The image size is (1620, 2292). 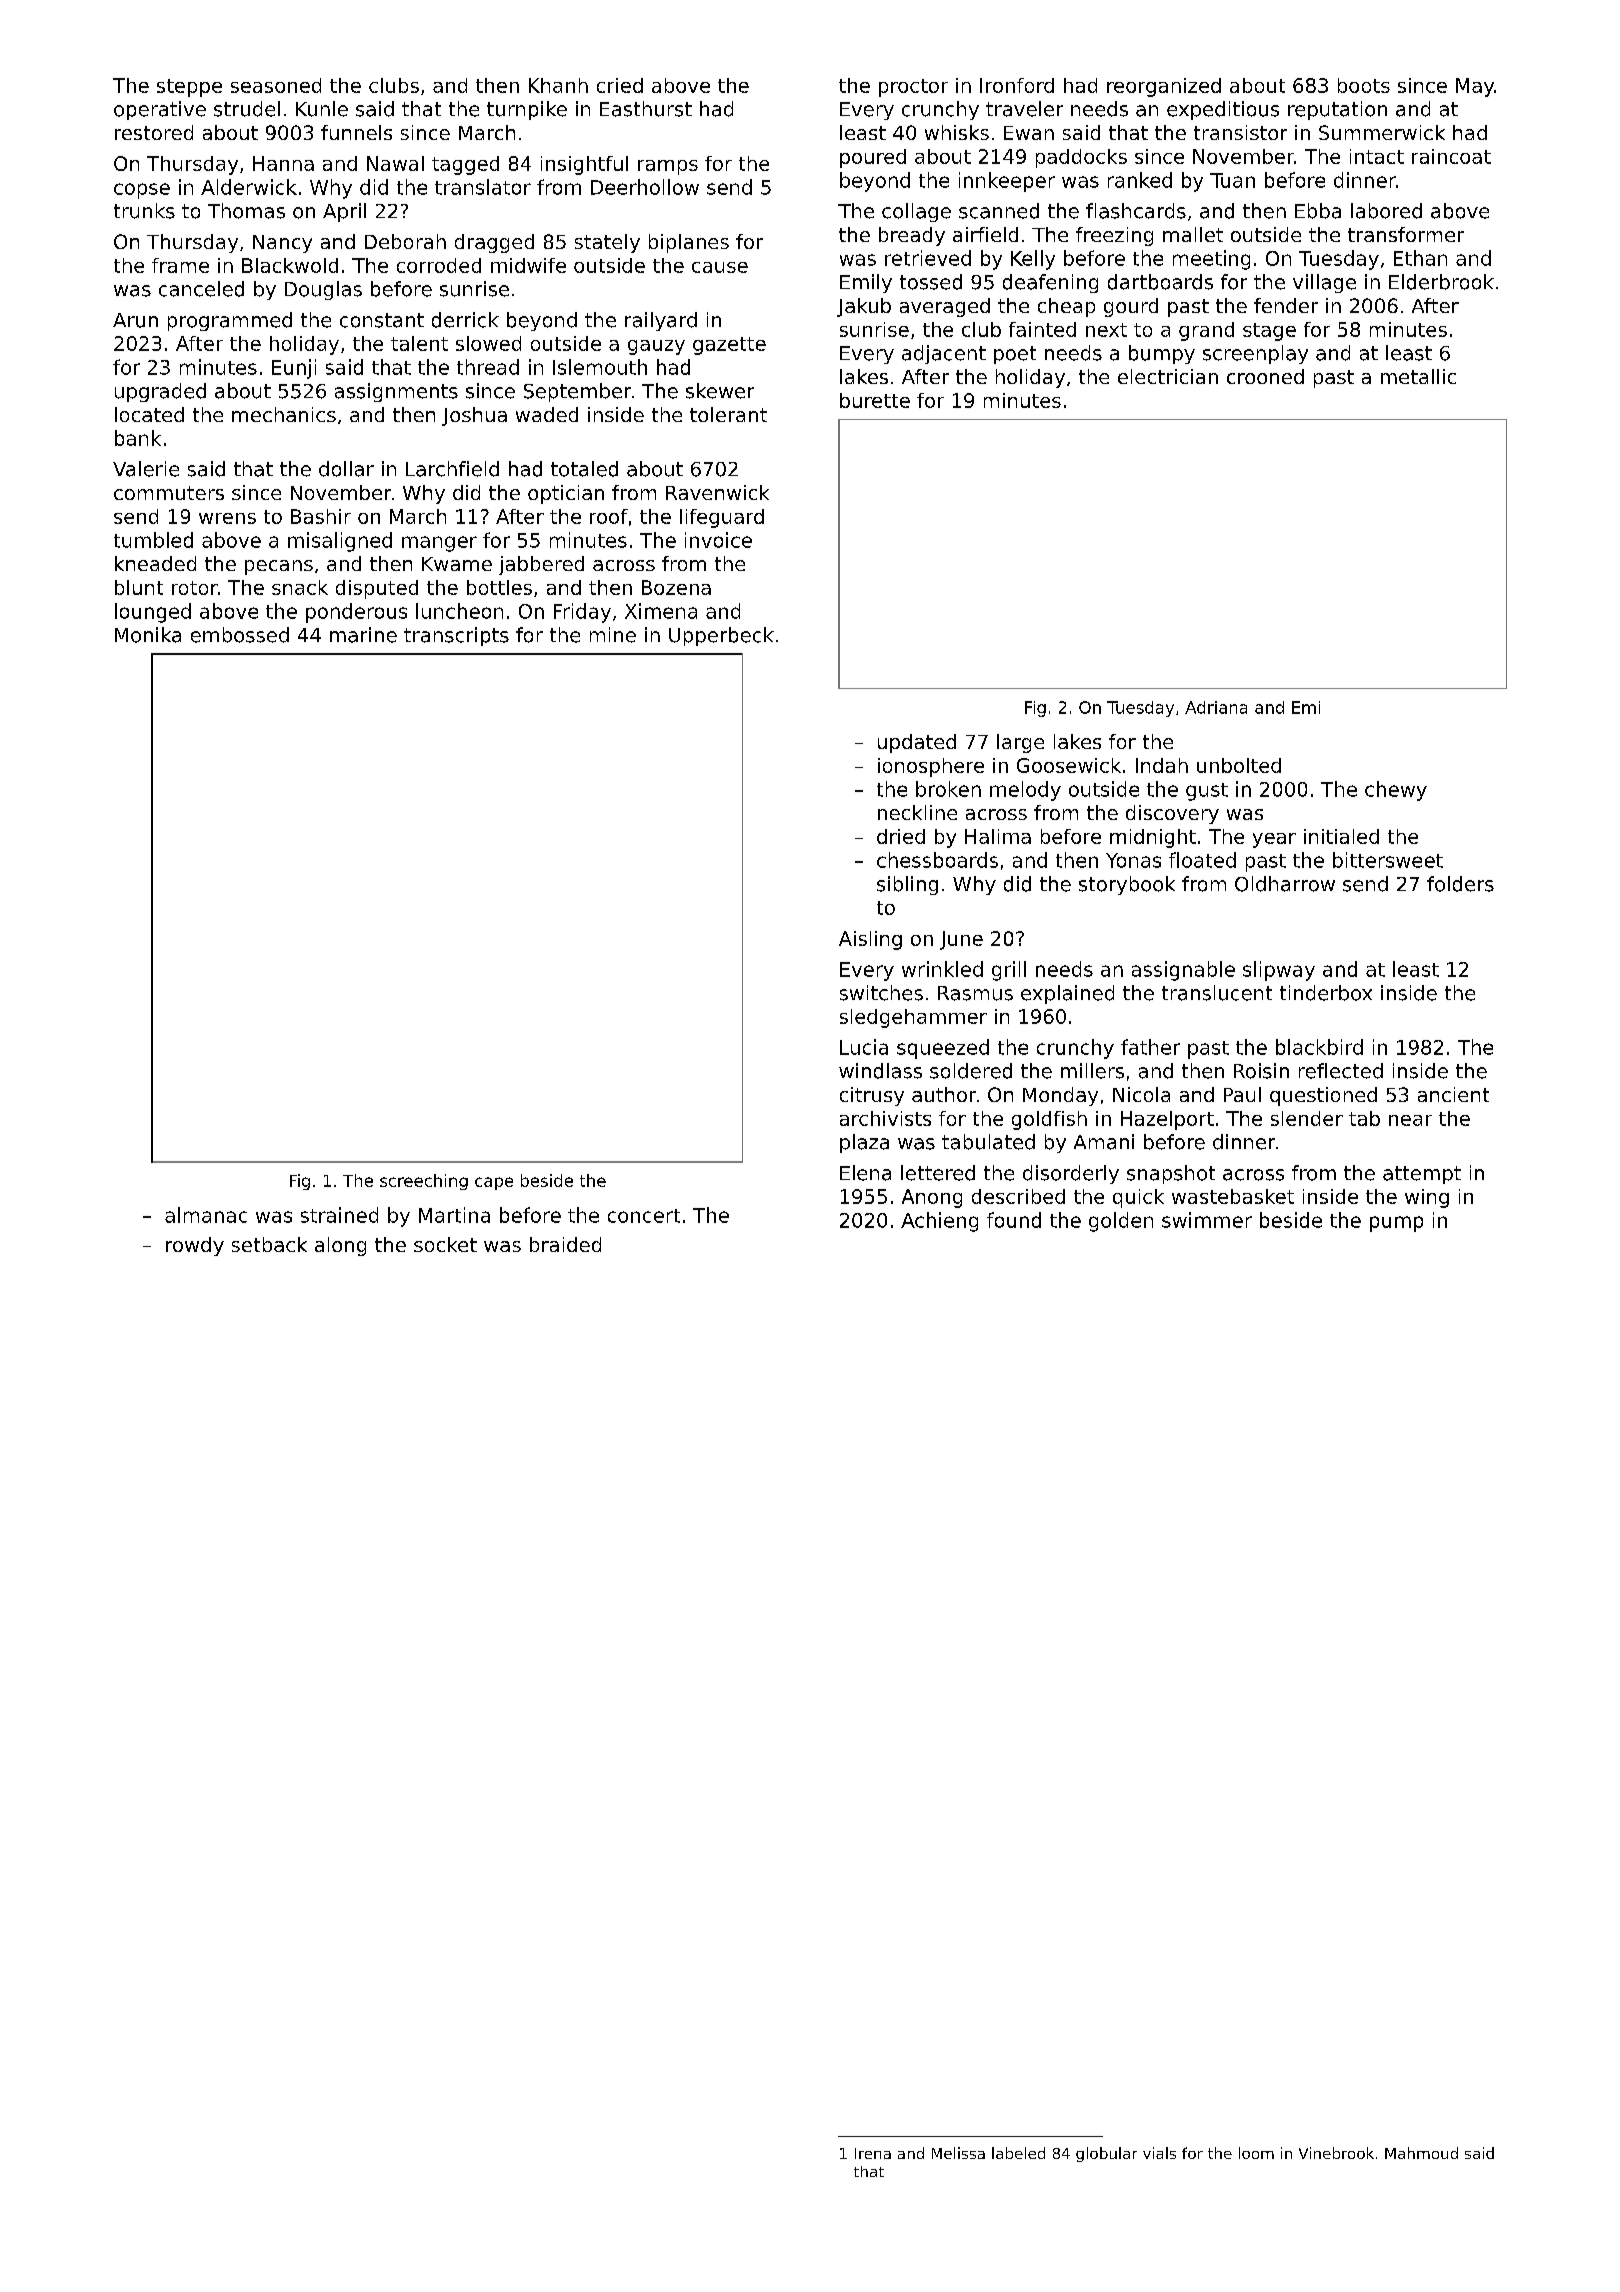 What do you see at coordinates (445, 1244) in the image?
I see `socket` at bounding box center [445, 1244].
